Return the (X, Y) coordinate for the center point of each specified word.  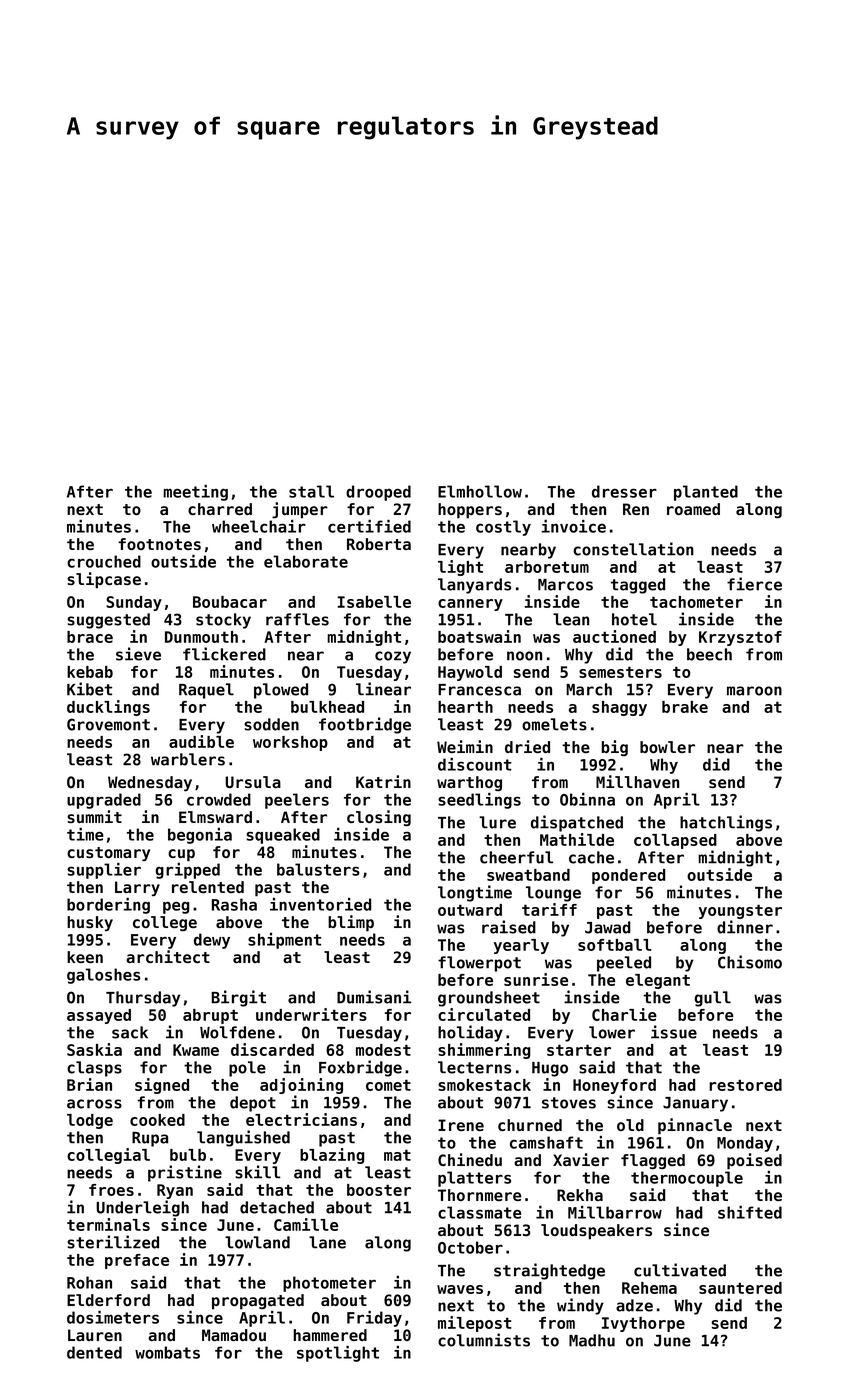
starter (579, 1050)
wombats (167, 1352)
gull (713, 999)
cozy (393, 657)
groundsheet (489, 999)
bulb (188, 1155)
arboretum (547, 567)
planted (706, 493)
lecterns (474, 1067)
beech (709, 654)
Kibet (89, 689)
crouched (104, 561)
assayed (99, 1016)
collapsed (675, 841)
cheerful (516, 857)
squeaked (283, 836)
